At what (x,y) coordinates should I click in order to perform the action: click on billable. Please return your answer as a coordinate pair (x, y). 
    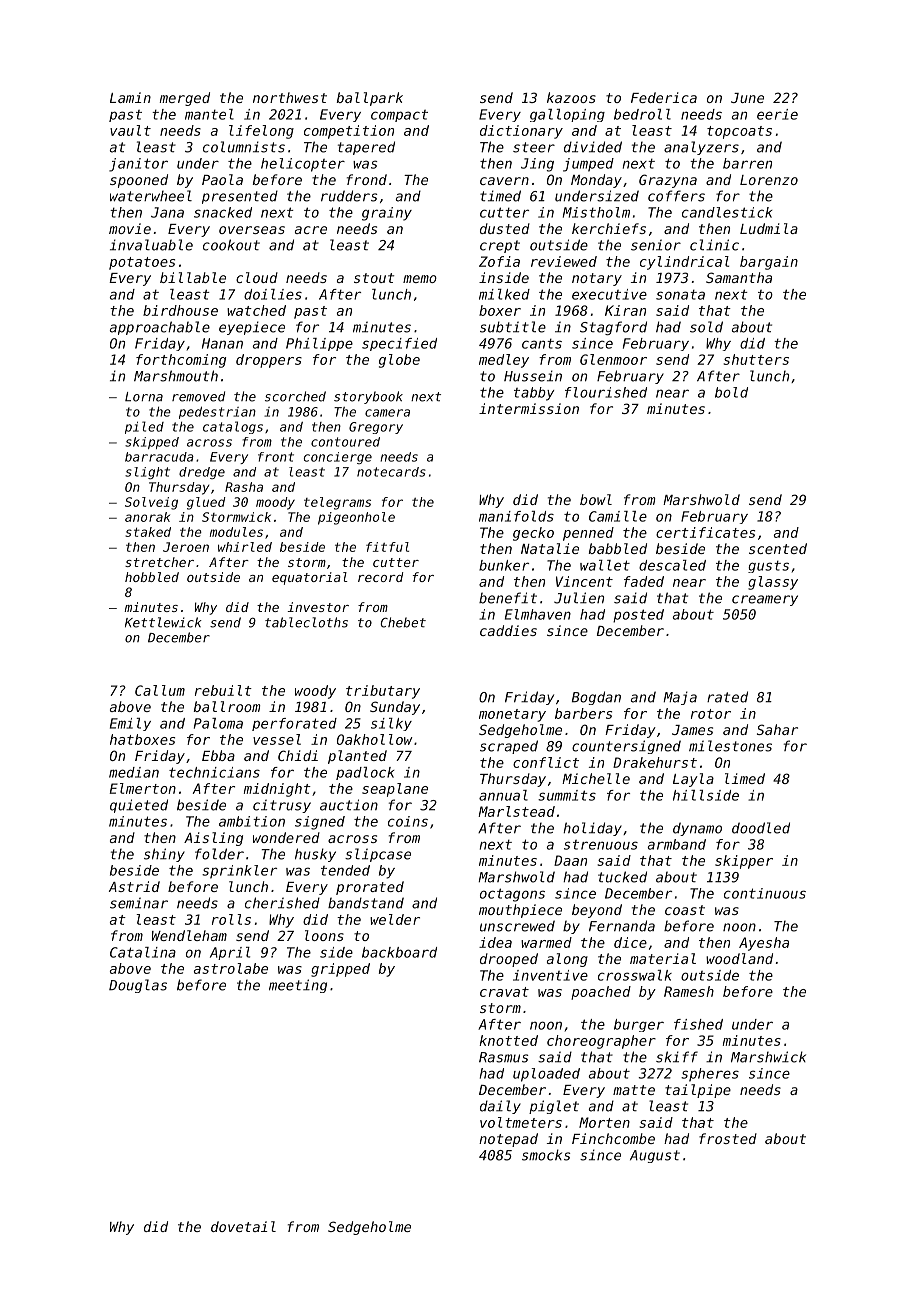
    Looking at the image, I should click on (193, 277).
